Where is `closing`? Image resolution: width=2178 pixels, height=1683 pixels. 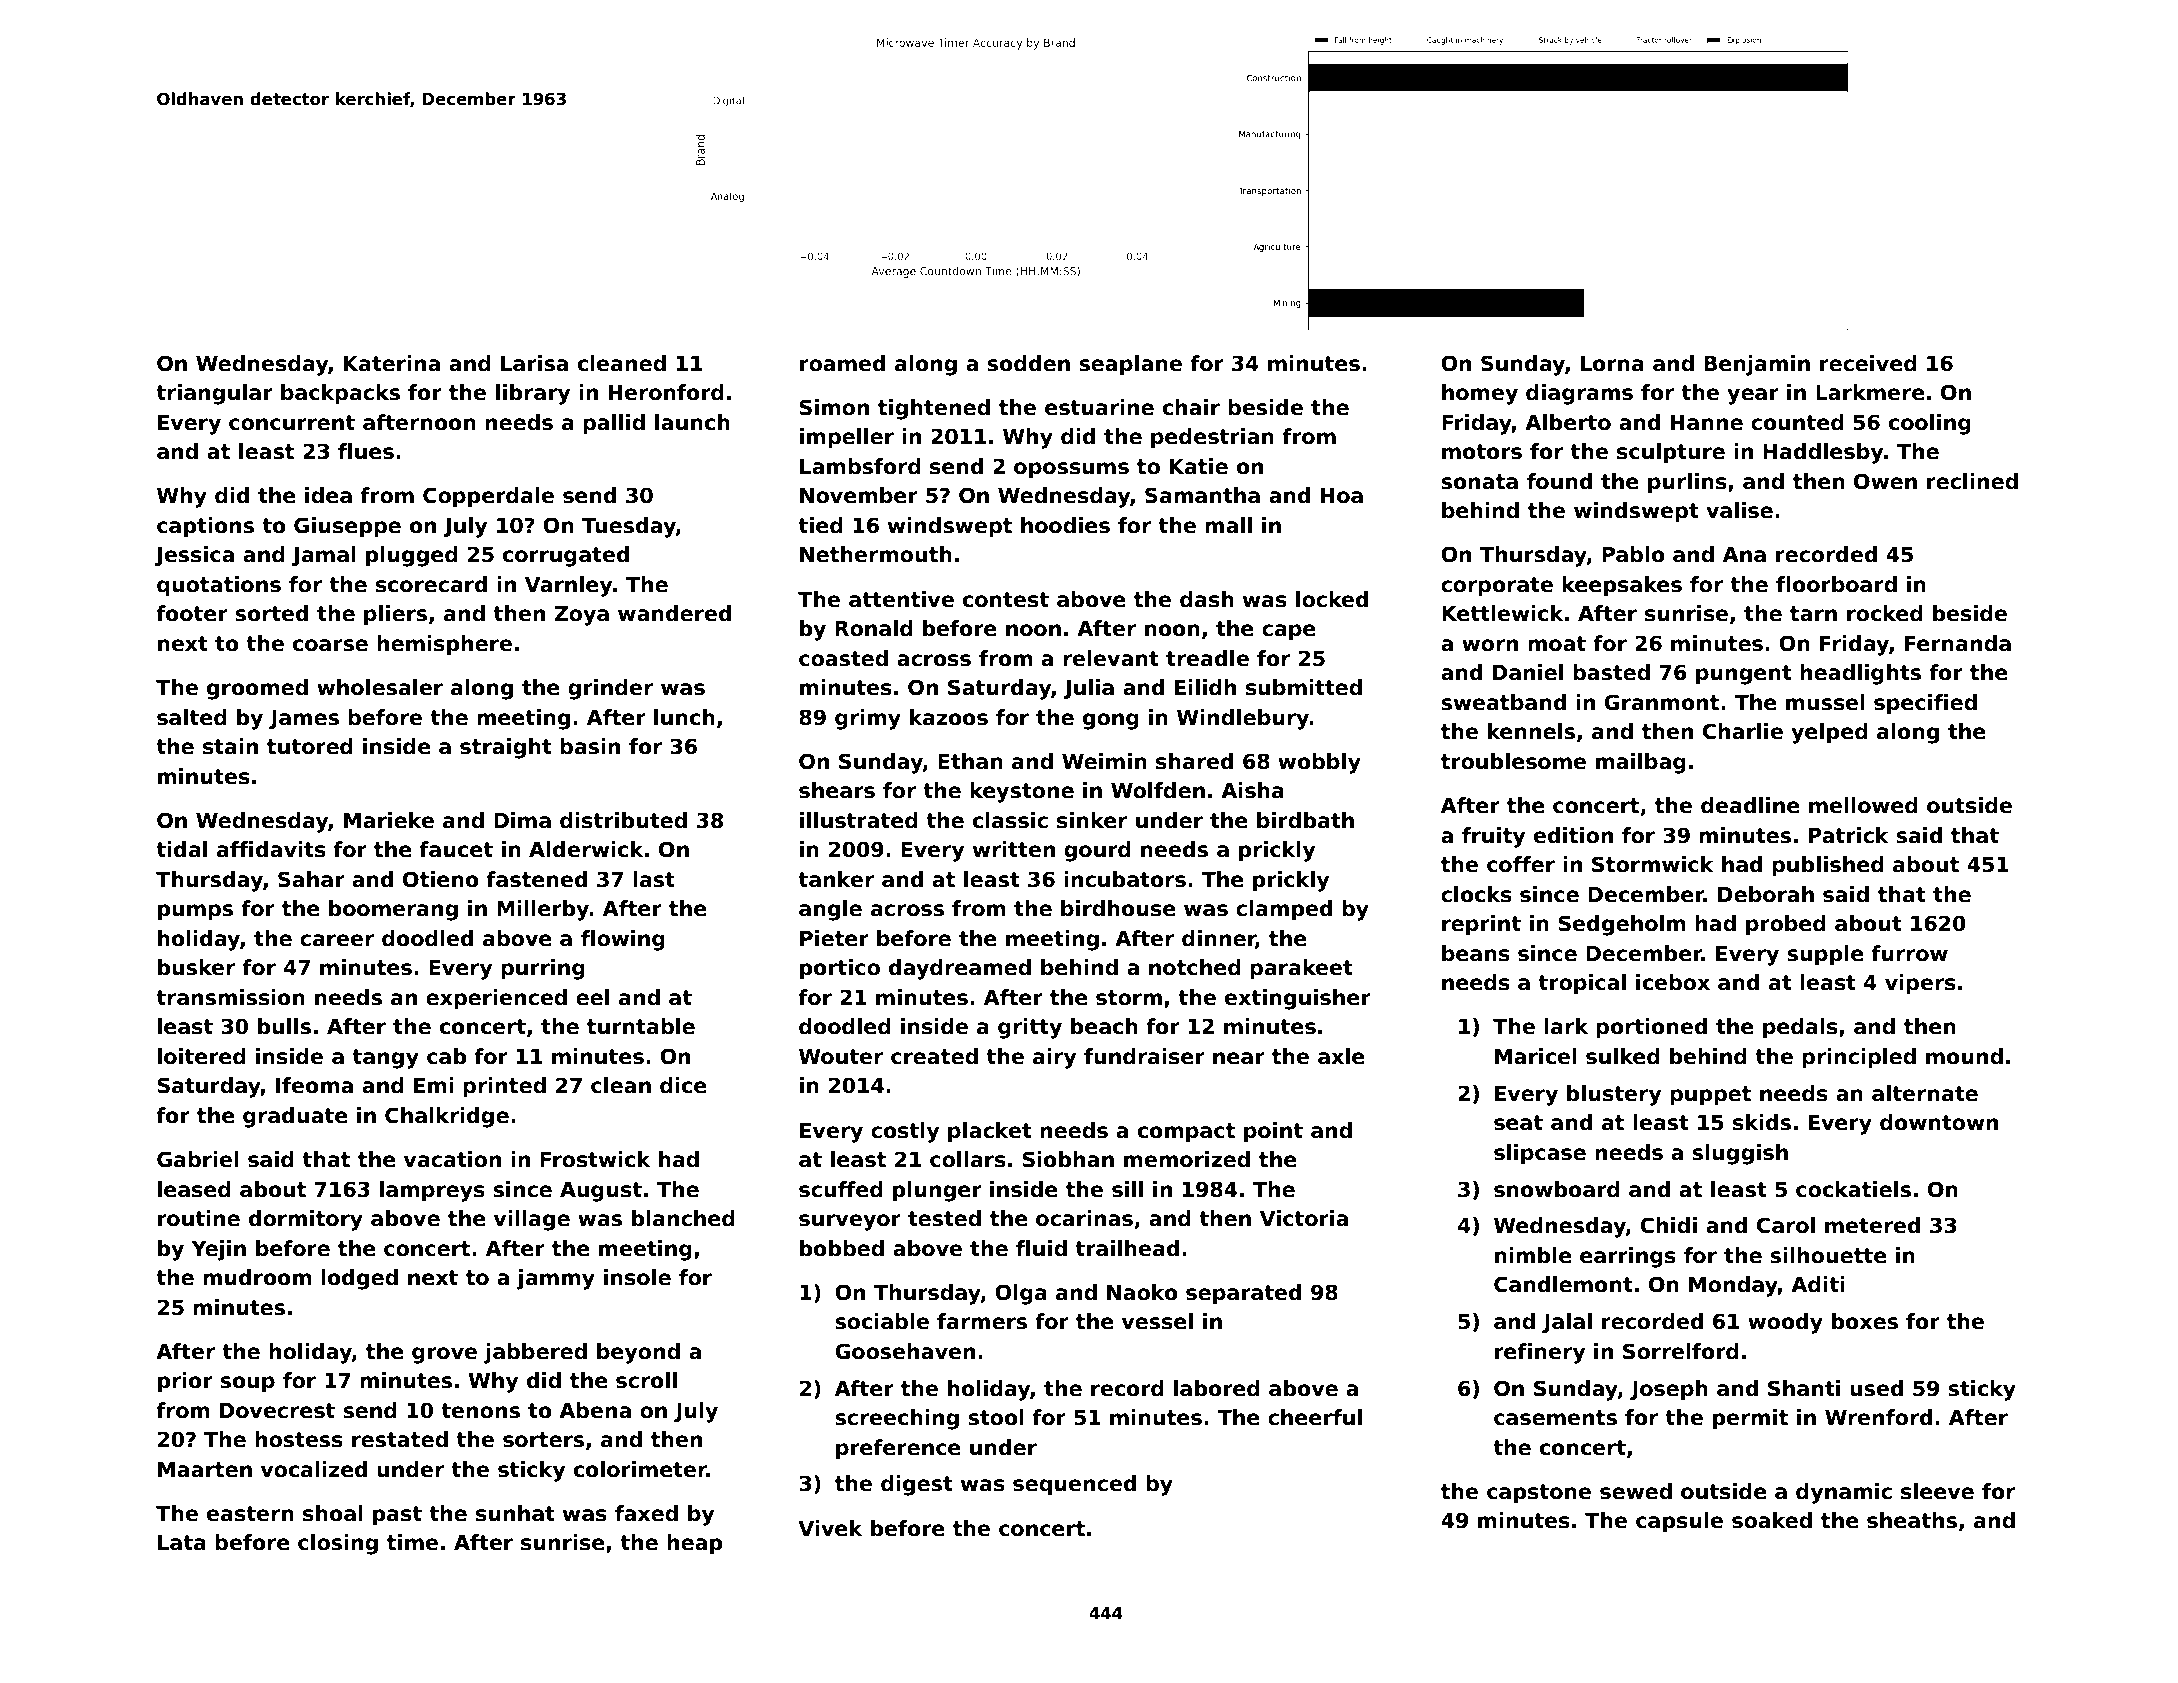 closing is located at coordinates (338, 1544).
